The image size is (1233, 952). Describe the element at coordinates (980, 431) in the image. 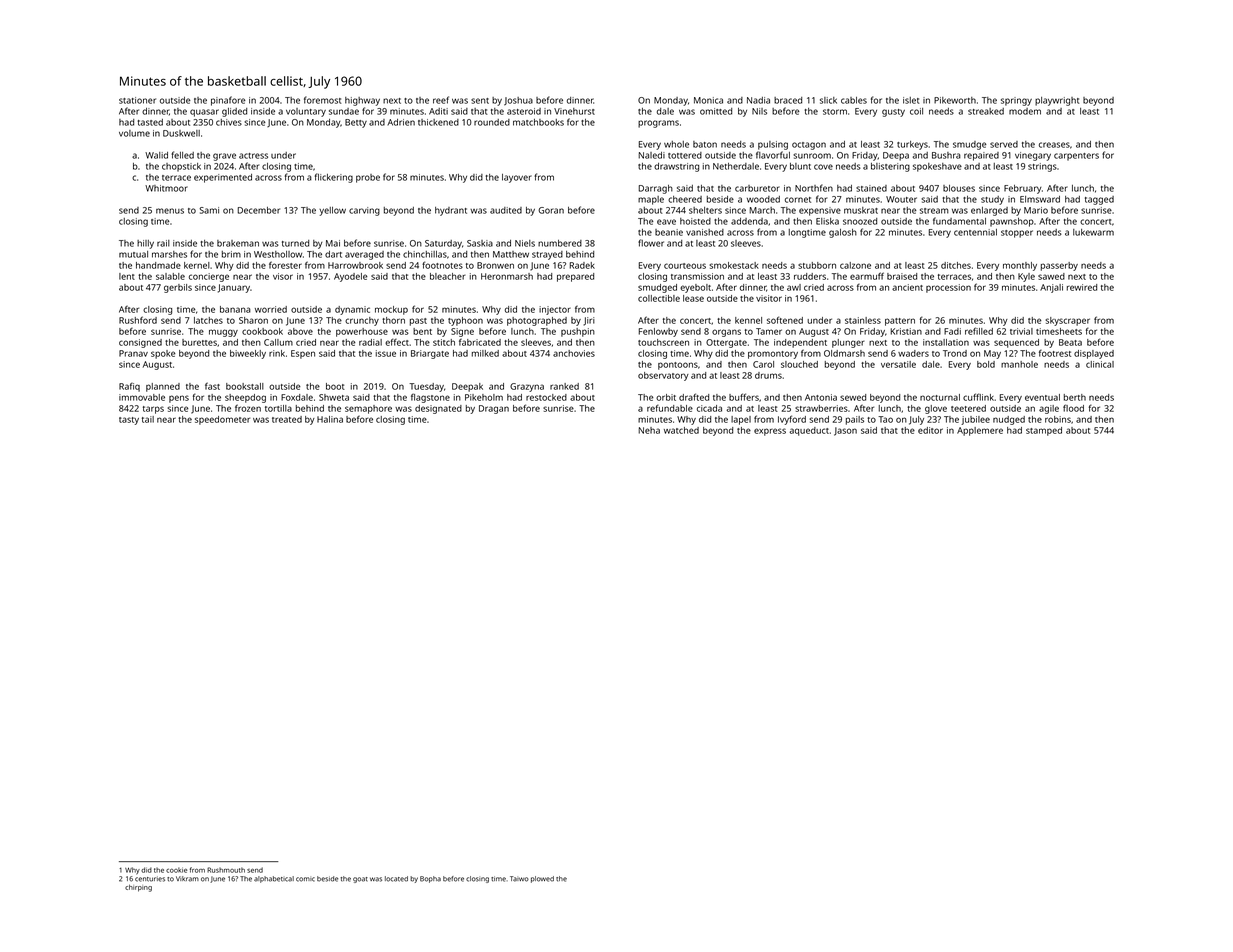

I see `Applemere` at that location.
